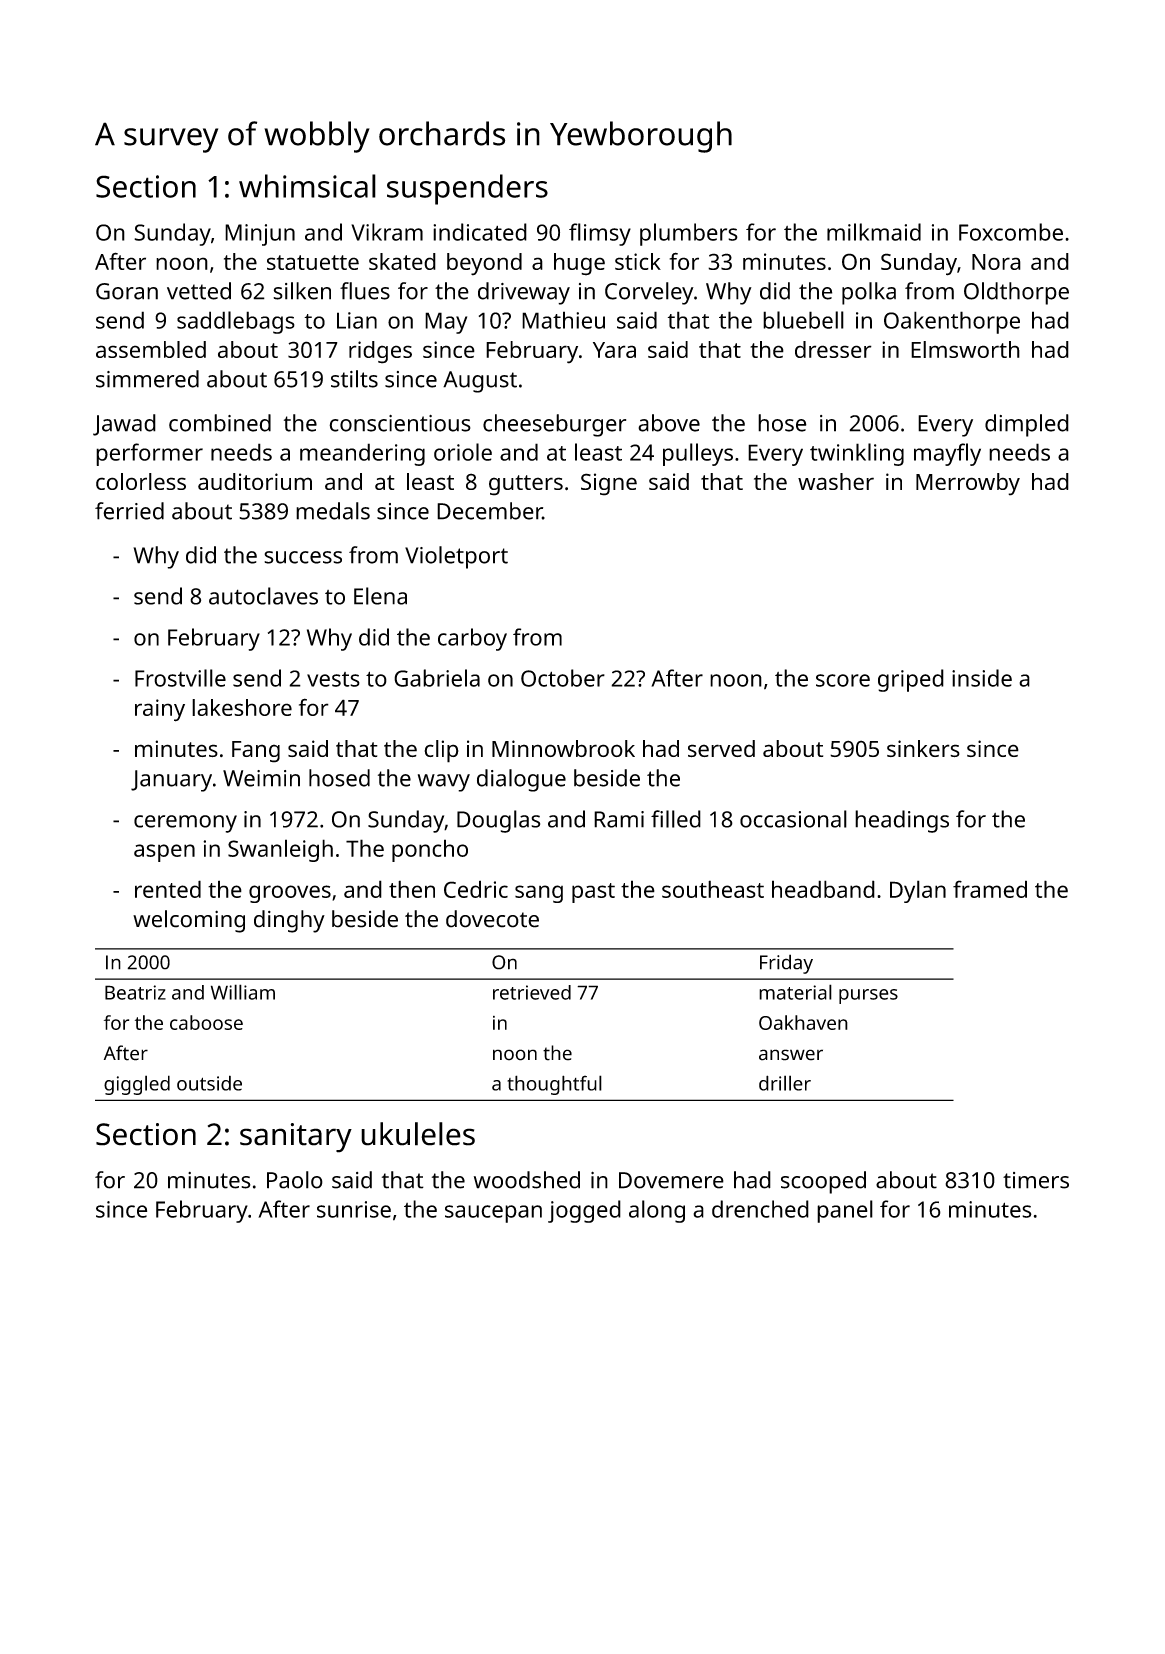 Image resolution: width=1165 pixels, height=1654 pixels. I want to click on January, so click(171, 781).
